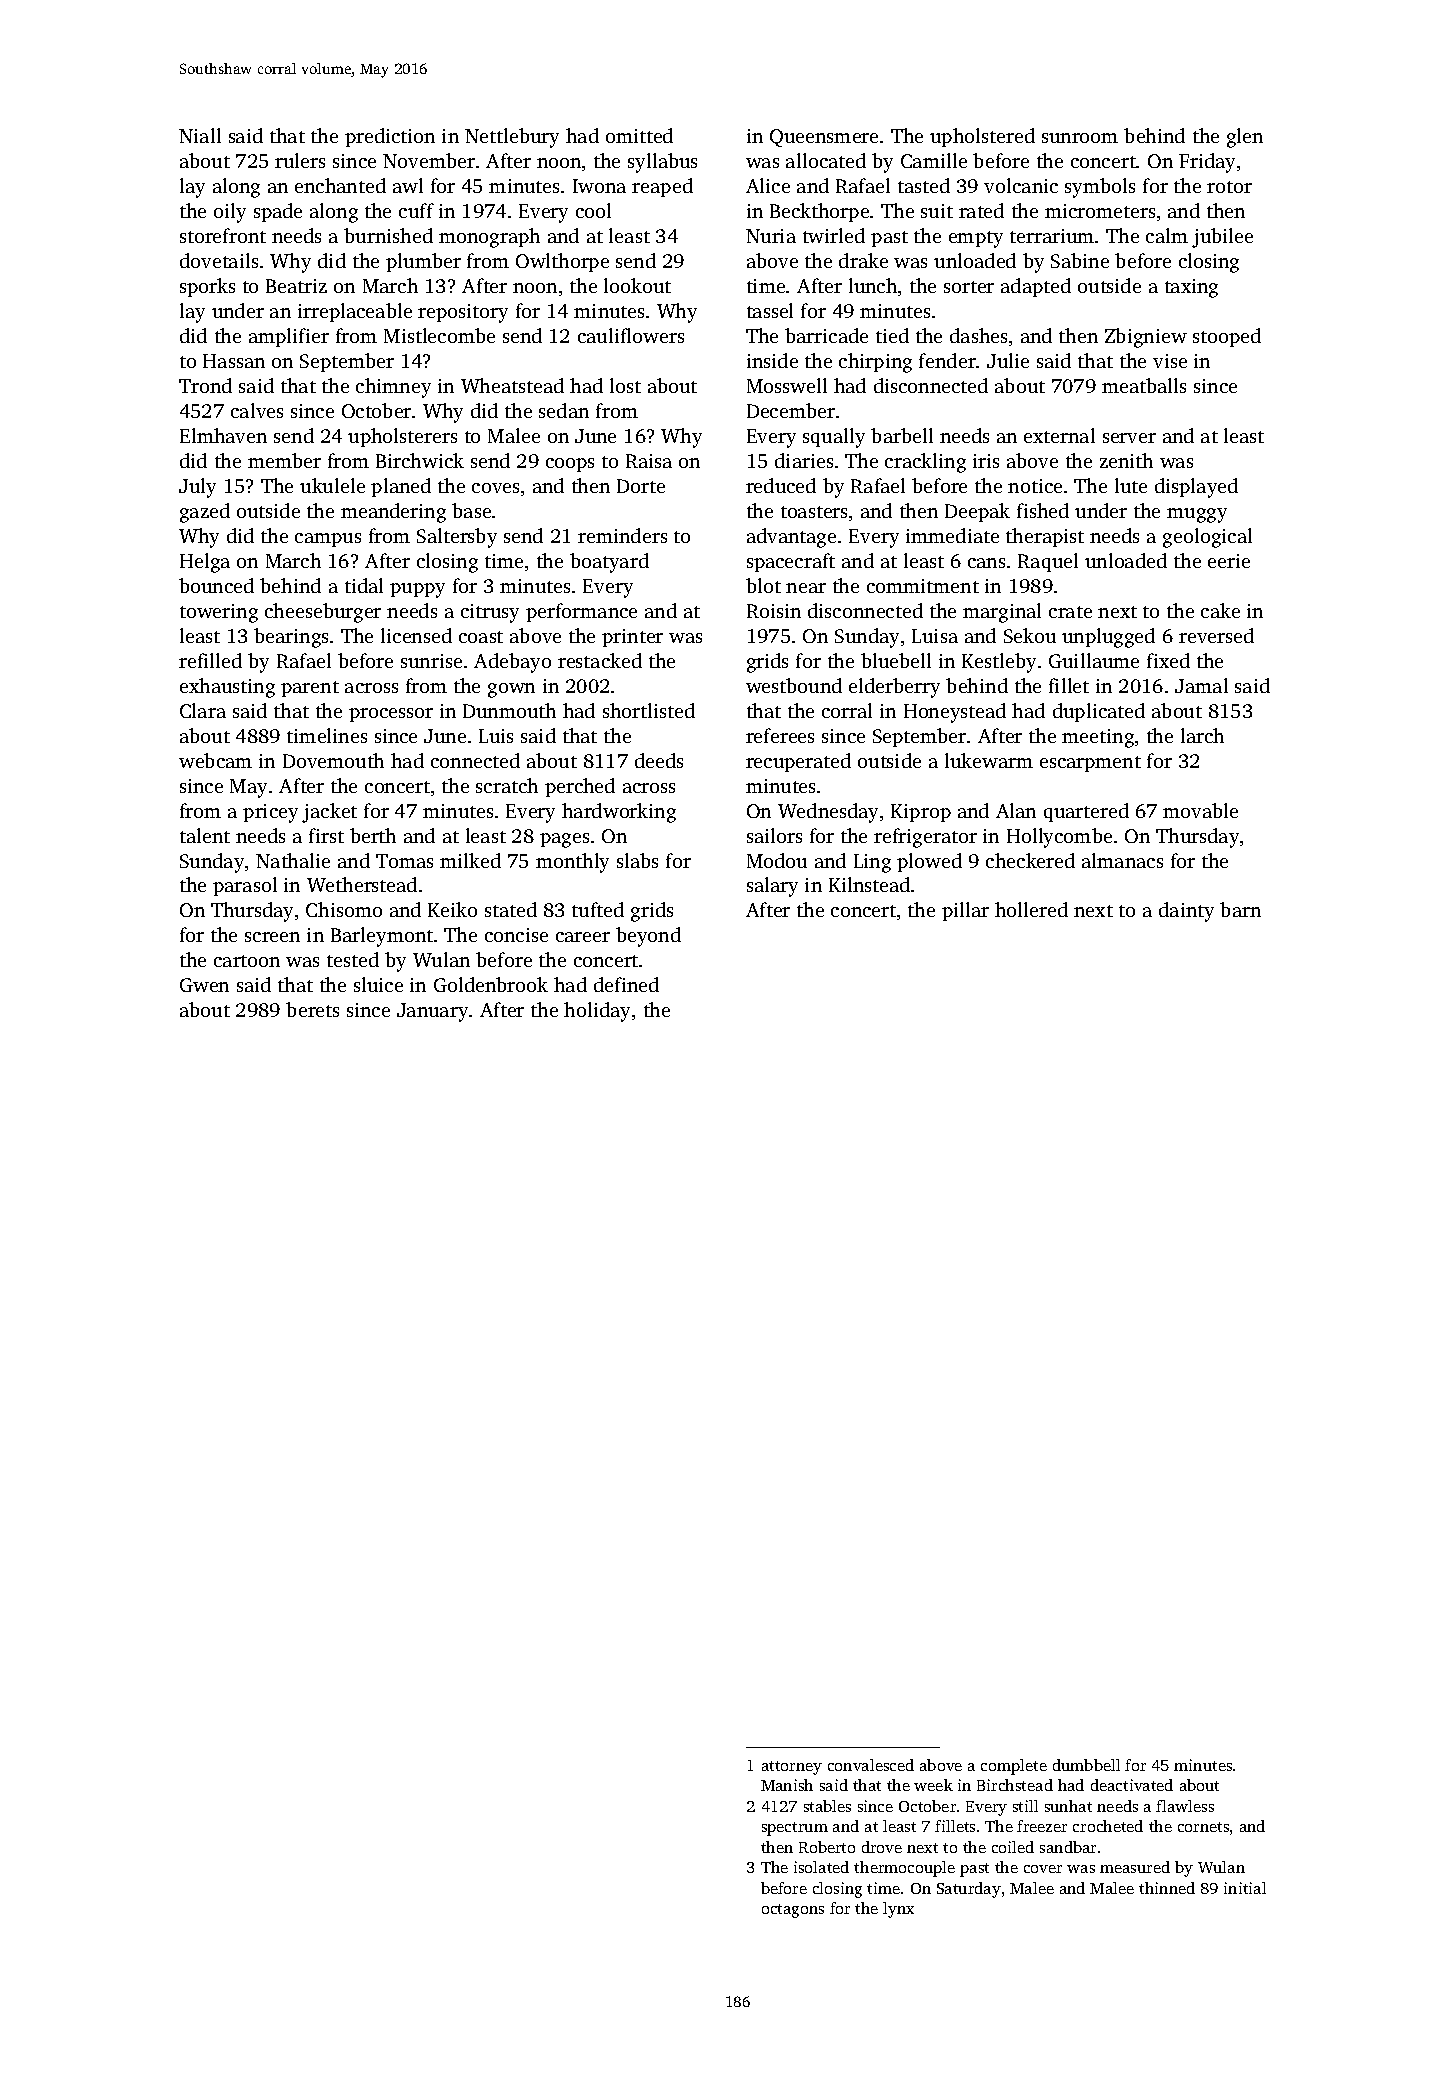 This page has width=1450, height=2100. What do you see at coordinates (659, 760) in the page?
I see `deeds` at bounding box center [659, 760].
